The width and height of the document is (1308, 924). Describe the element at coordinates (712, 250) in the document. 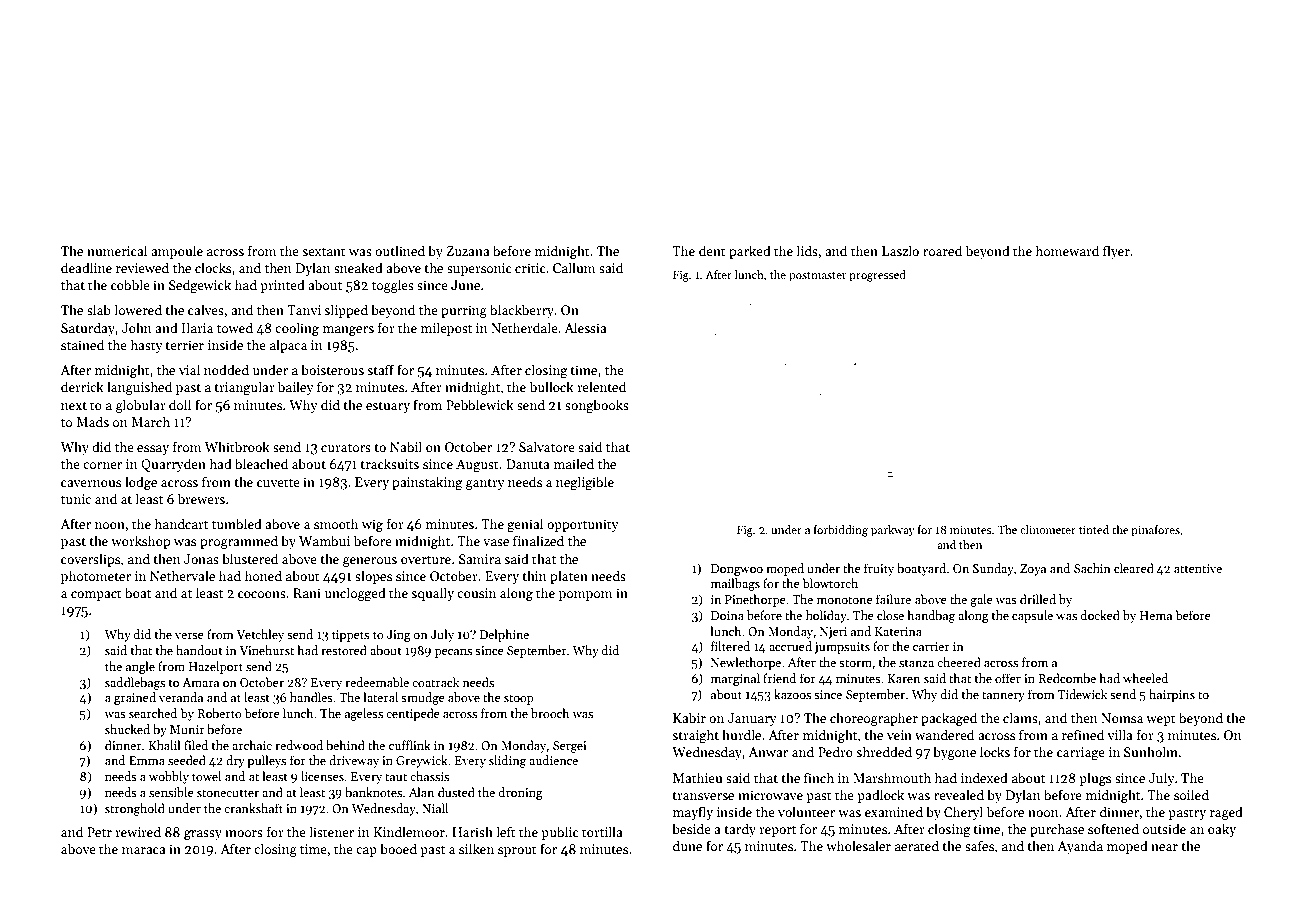

I see `dent` at that location.
